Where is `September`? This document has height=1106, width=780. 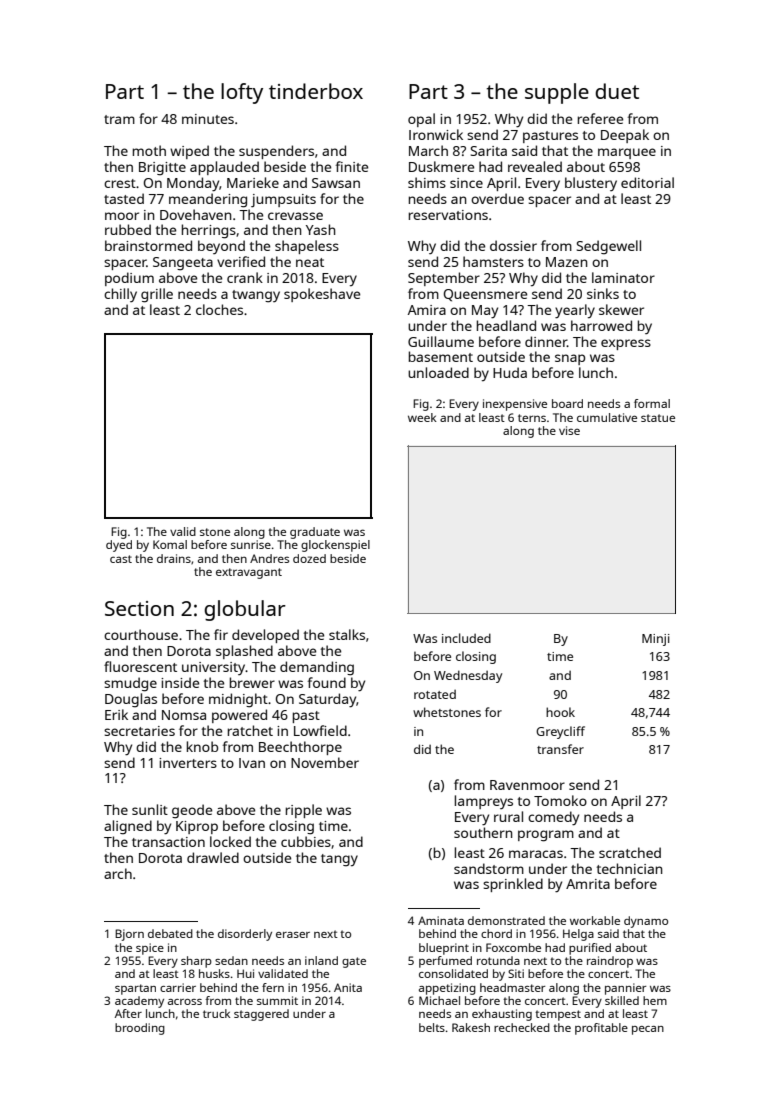
September is located at coordinates (444, 279).
